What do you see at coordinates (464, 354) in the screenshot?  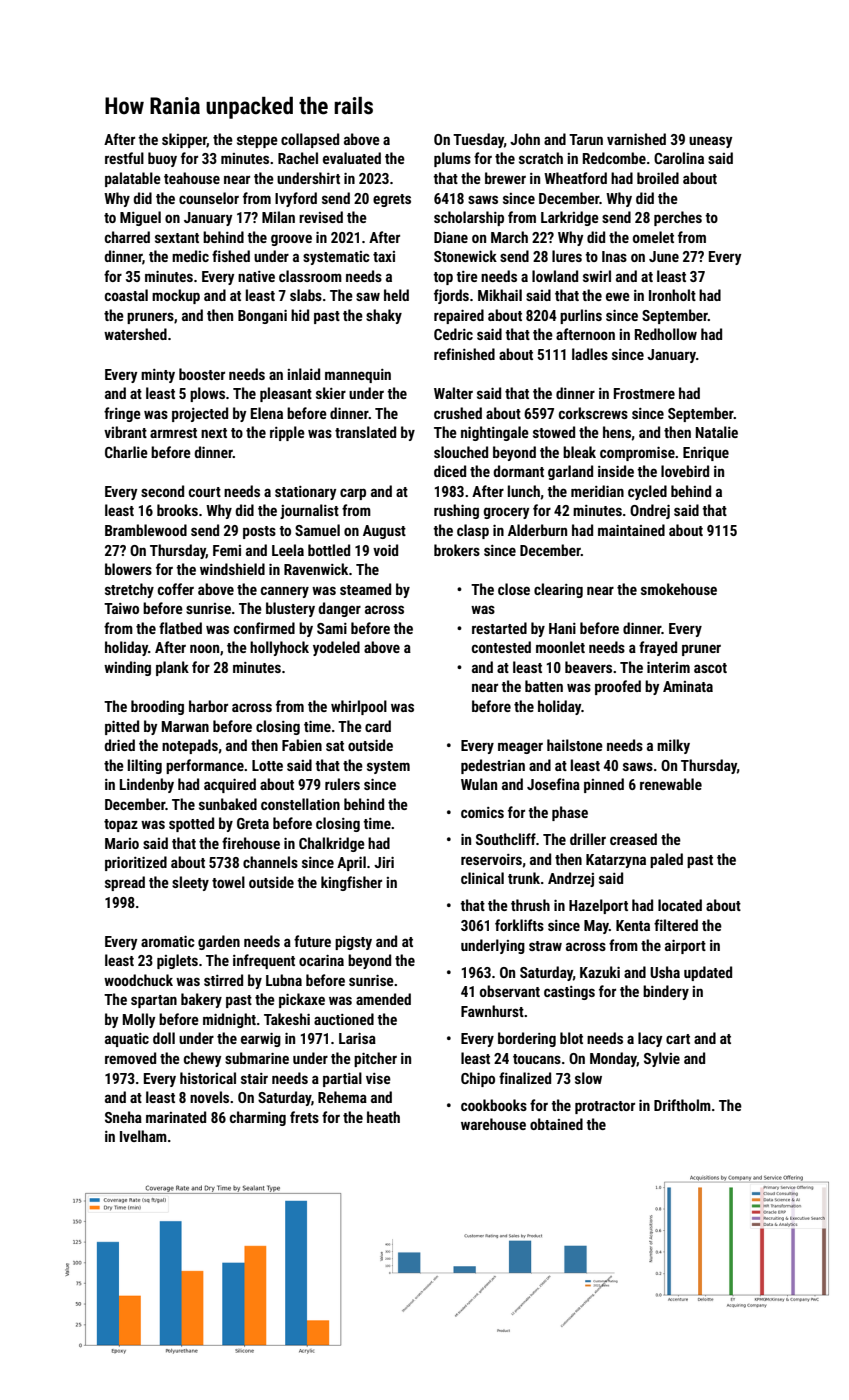 I see `refinished` at bounding box center [464, 354].
